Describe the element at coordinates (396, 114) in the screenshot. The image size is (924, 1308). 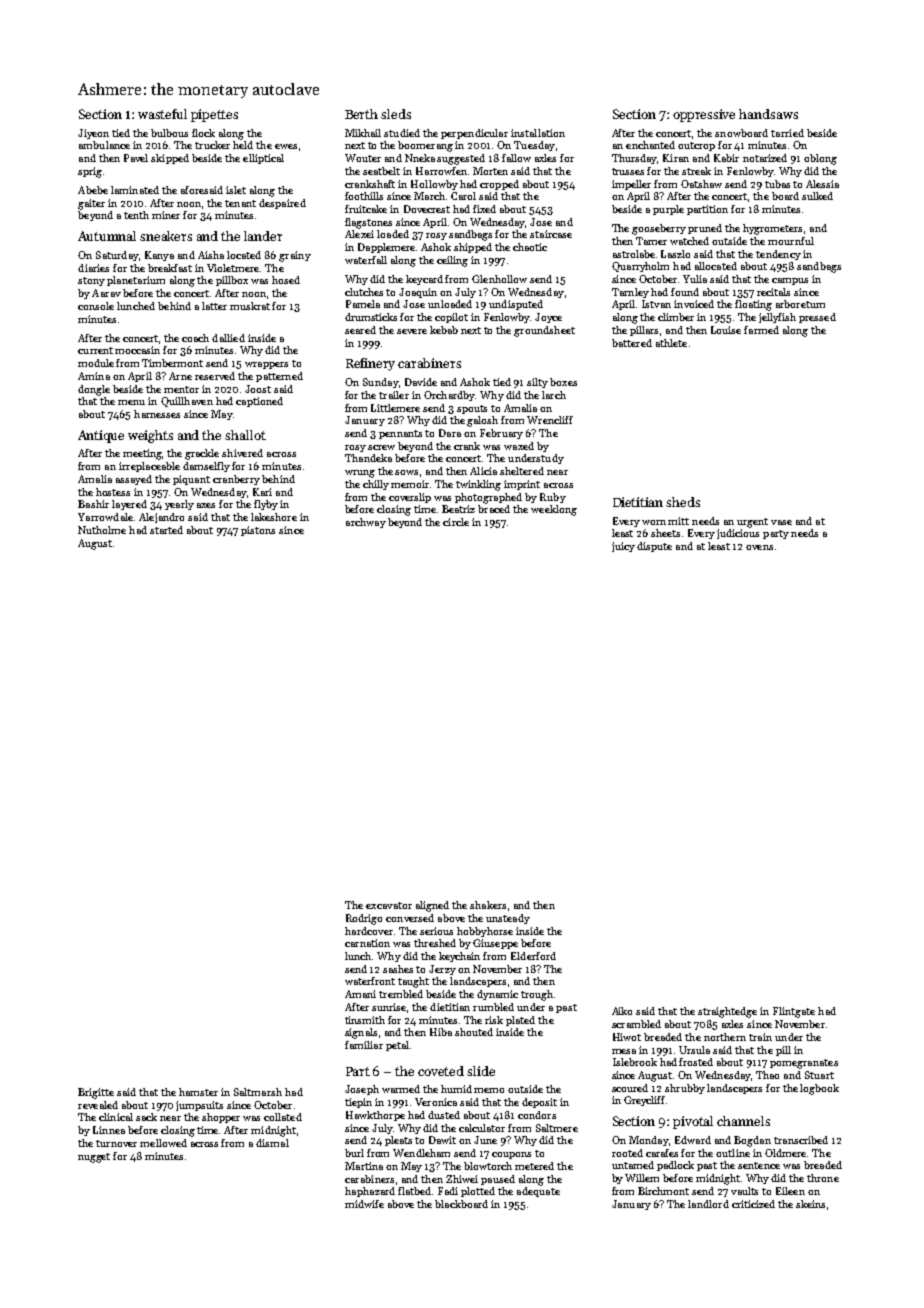
I see `sleds` at that location.
